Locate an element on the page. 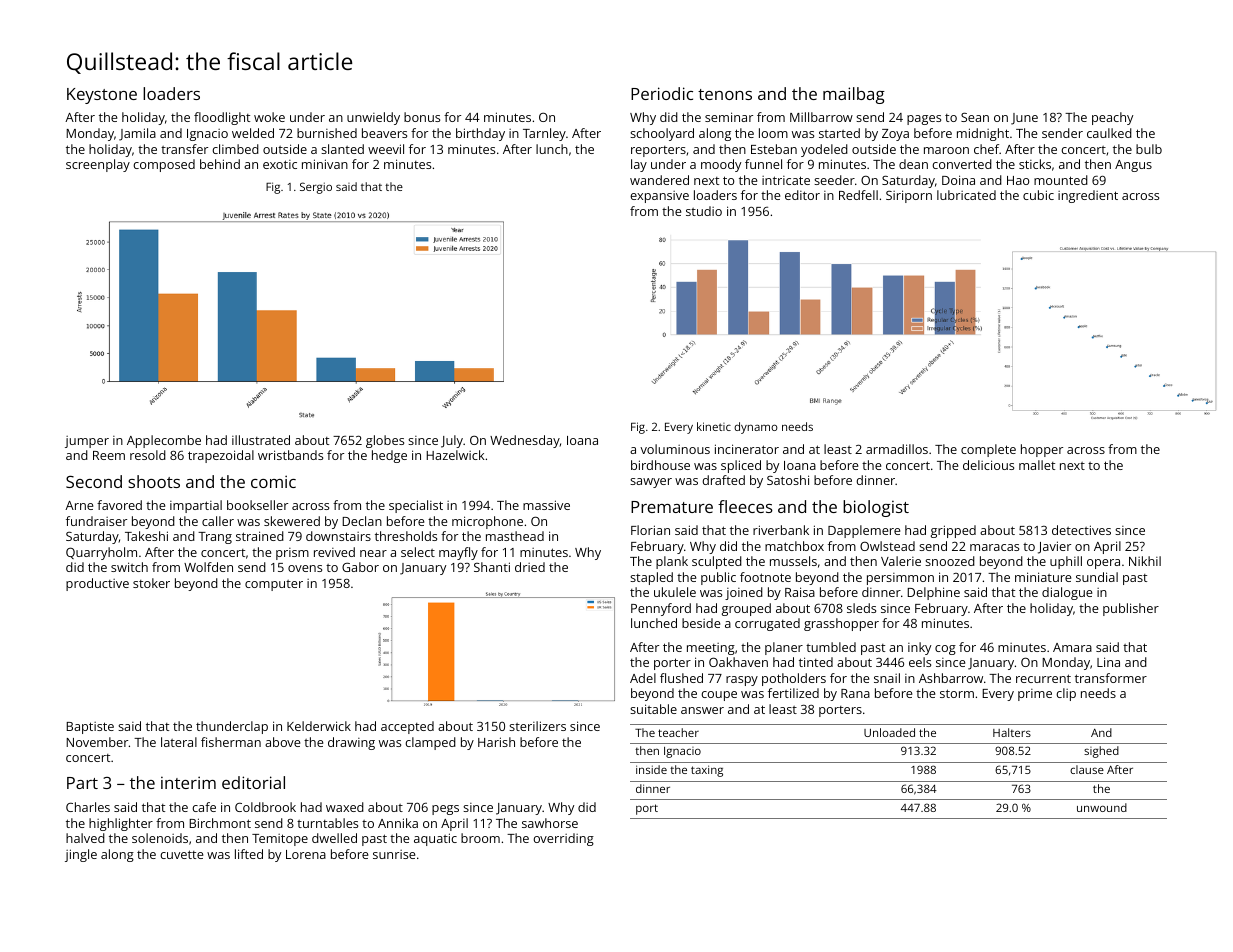 Image resolution: width=1233 pixels, height=952 pixels. Charles is located at coordinates (88, 807).
